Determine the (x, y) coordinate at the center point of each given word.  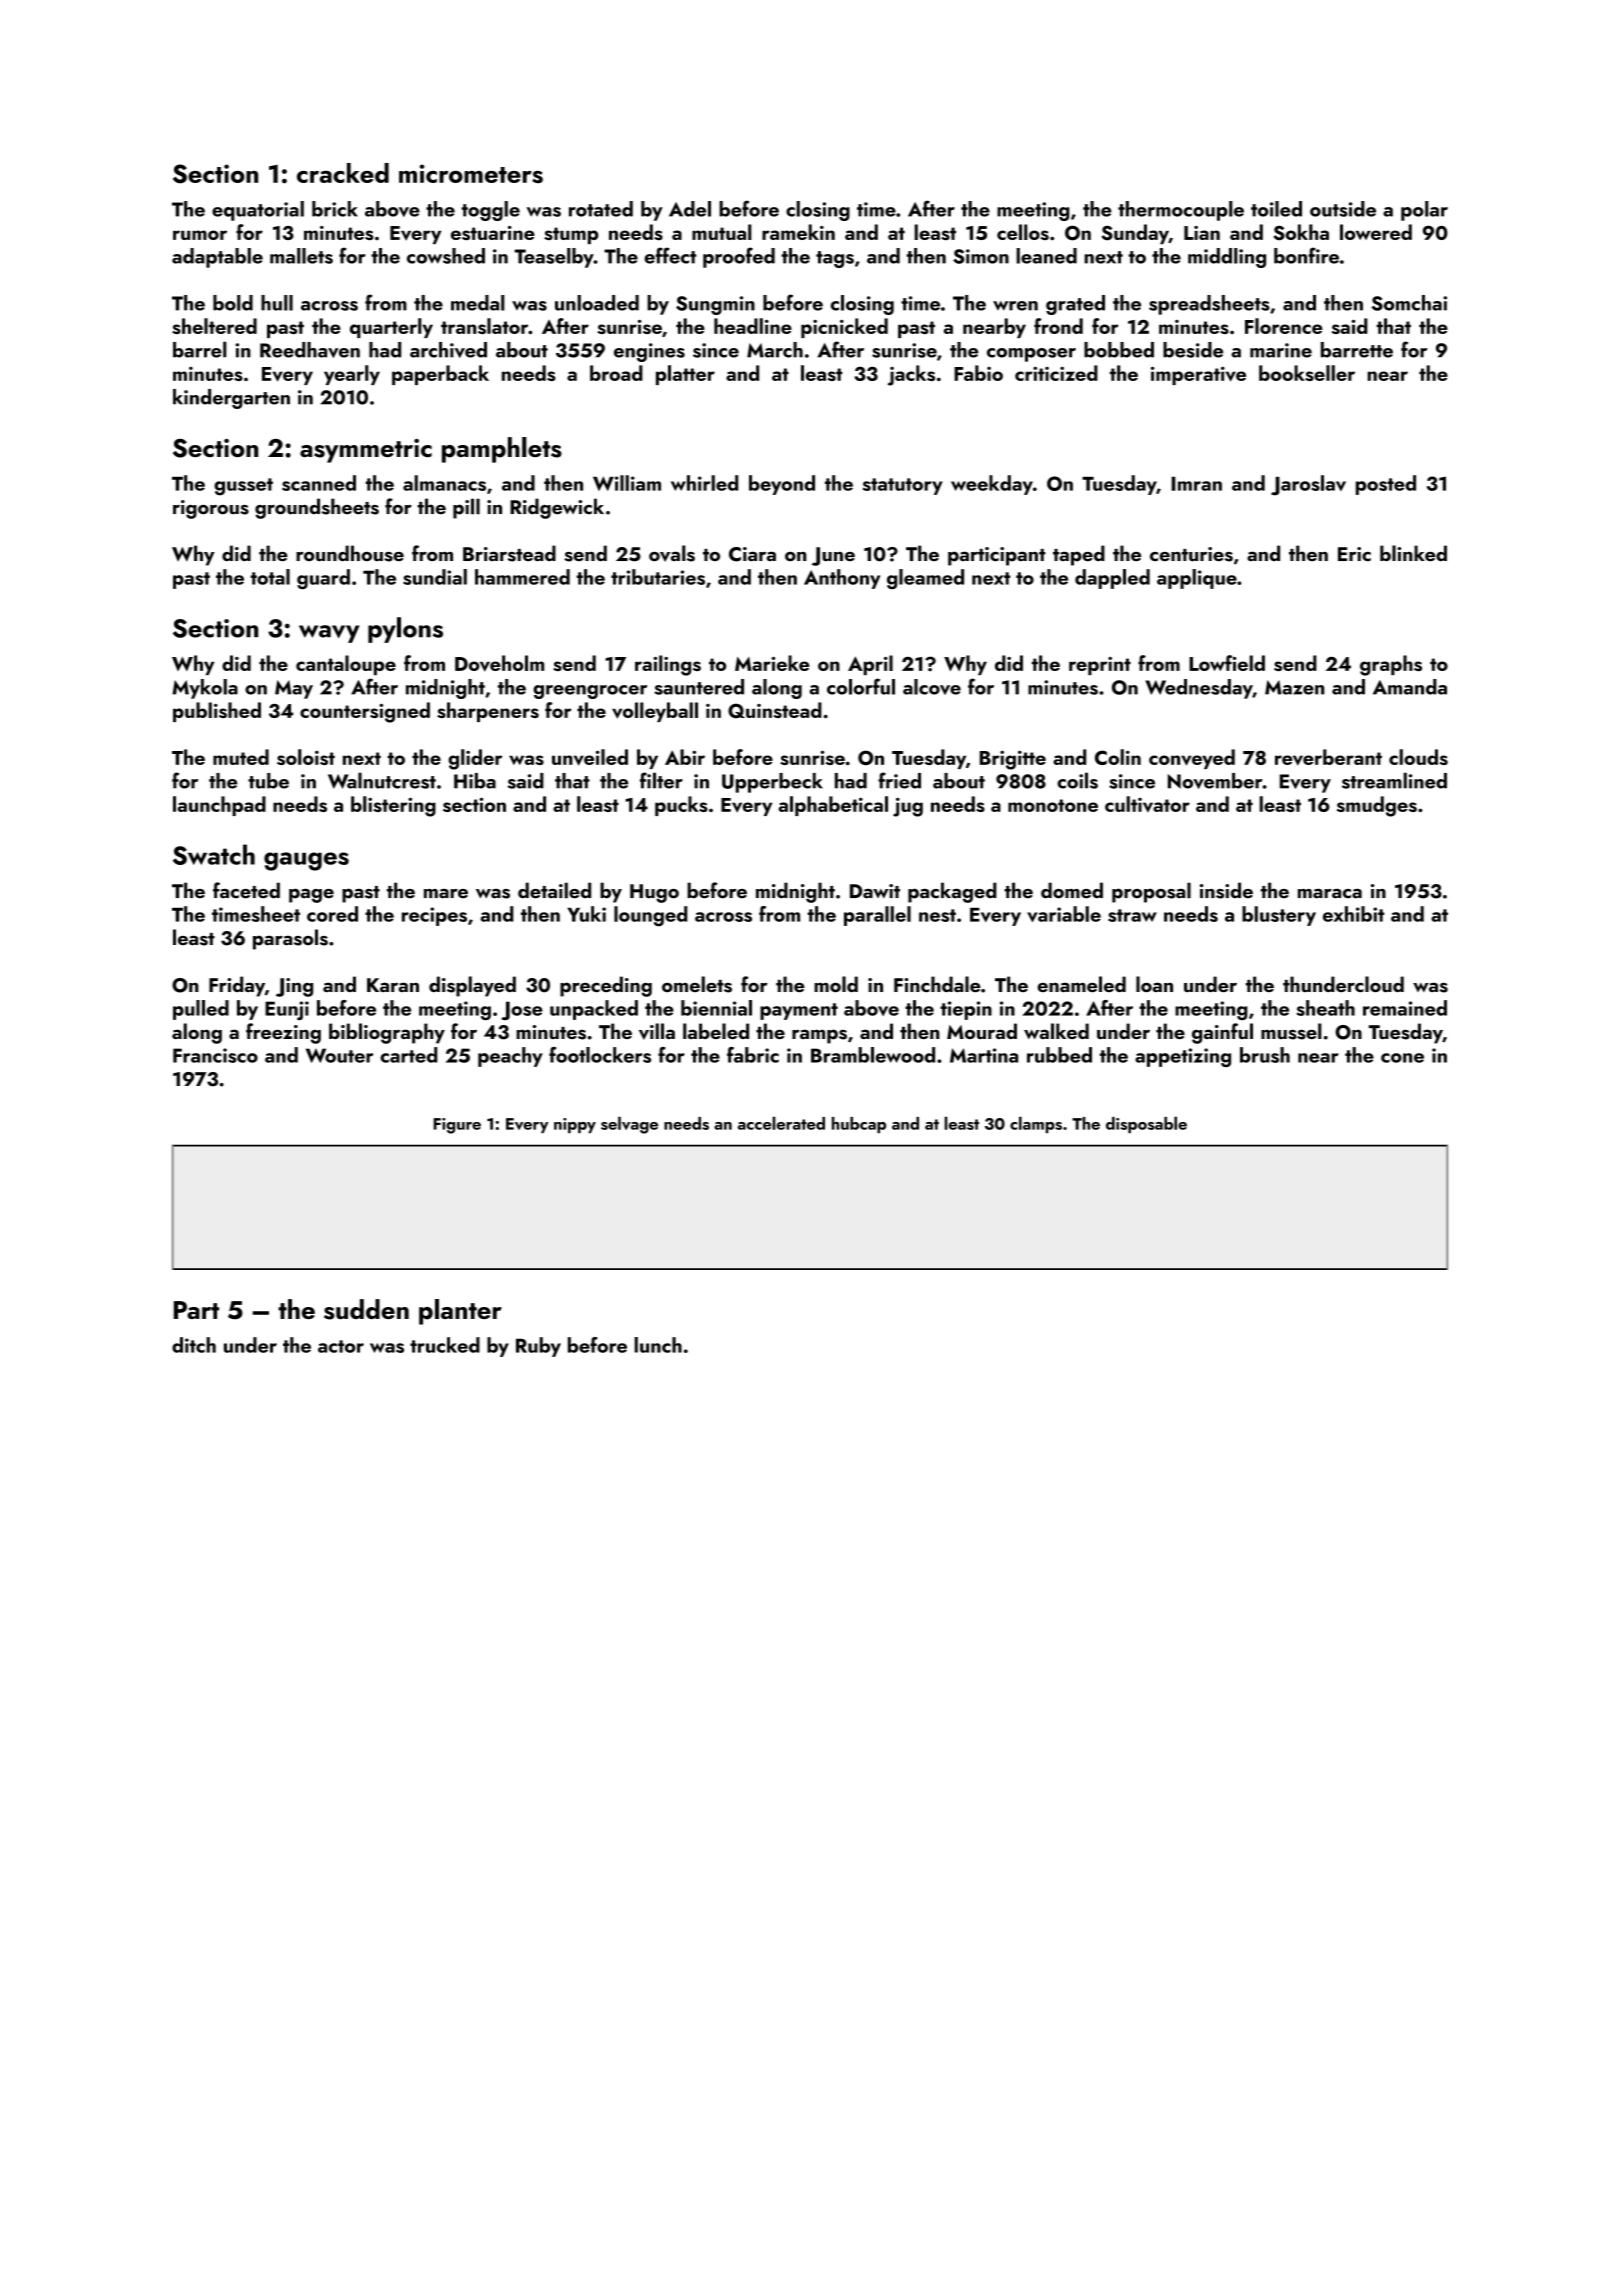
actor (341, 1346)
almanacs (444, 483)
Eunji (287, 1010)
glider (475, 759)
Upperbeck (772, 783)
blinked (1413, 553)
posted (1386, 485)
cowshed (446, 256)
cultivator (1147, 804)
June (833, 556)
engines (649, 352)
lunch (658, 1345)
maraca (1330, 894)
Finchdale (937, 984)
